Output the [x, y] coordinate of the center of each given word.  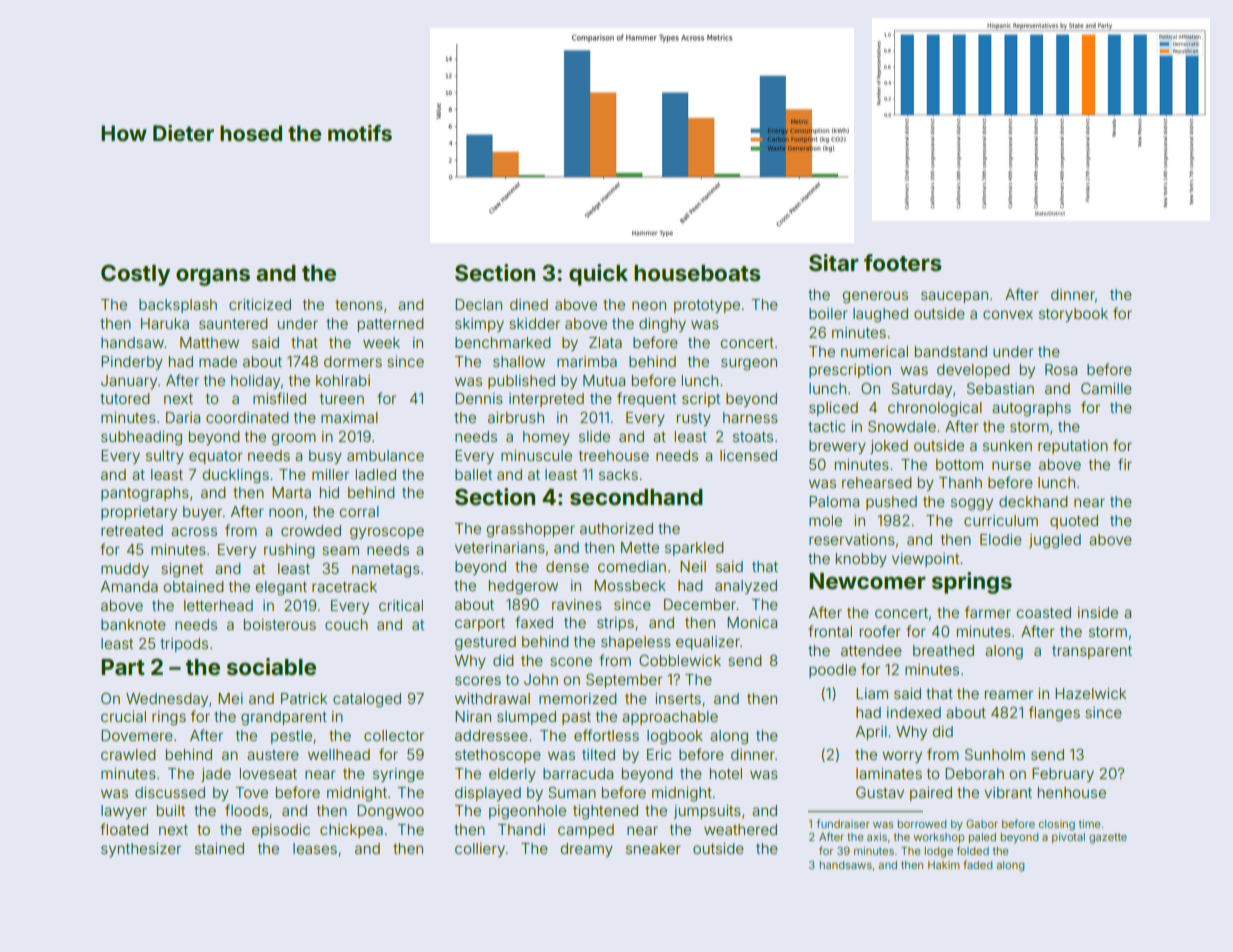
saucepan [954, 297]
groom [293, 439]
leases [315, 848]
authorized [616, 528]
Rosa [1061, 369]
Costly [135, 275]
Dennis [479, 398]
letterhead [218, 605]
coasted [1043, 612]
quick [598, 275]
